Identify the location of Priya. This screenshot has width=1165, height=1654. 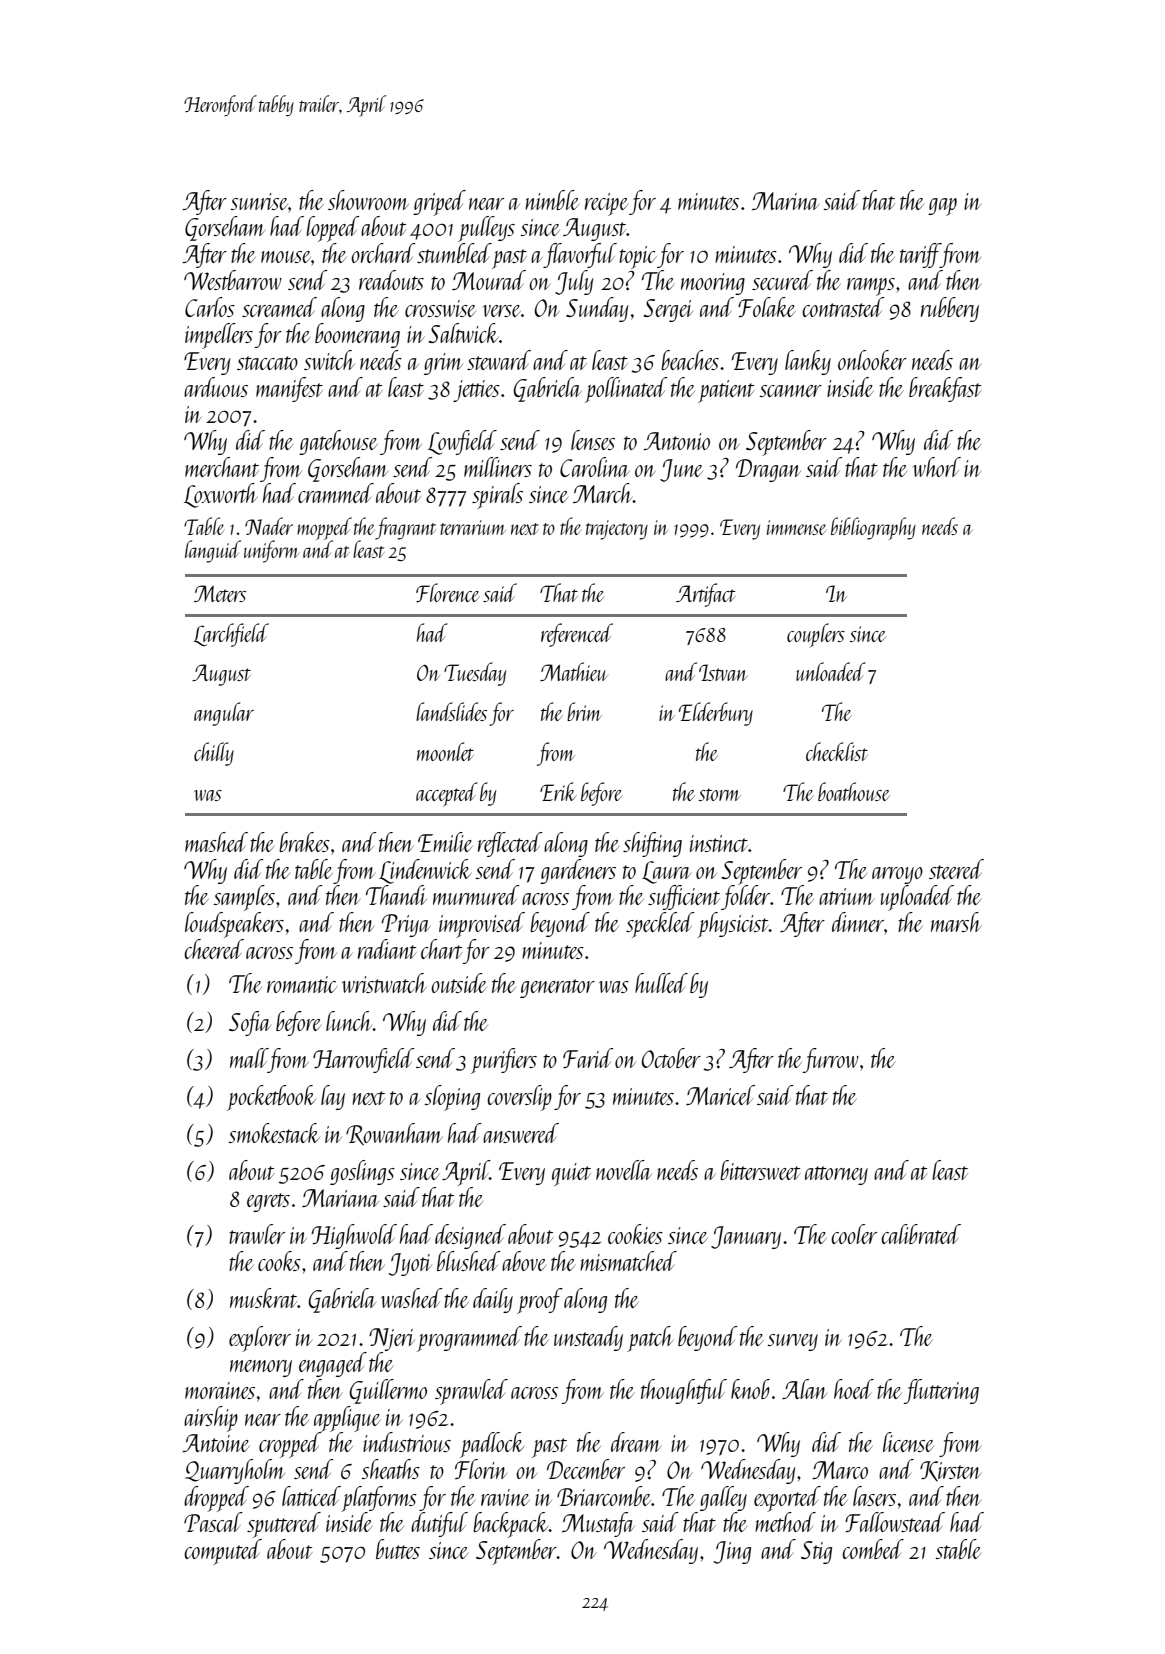
(406, 925).
